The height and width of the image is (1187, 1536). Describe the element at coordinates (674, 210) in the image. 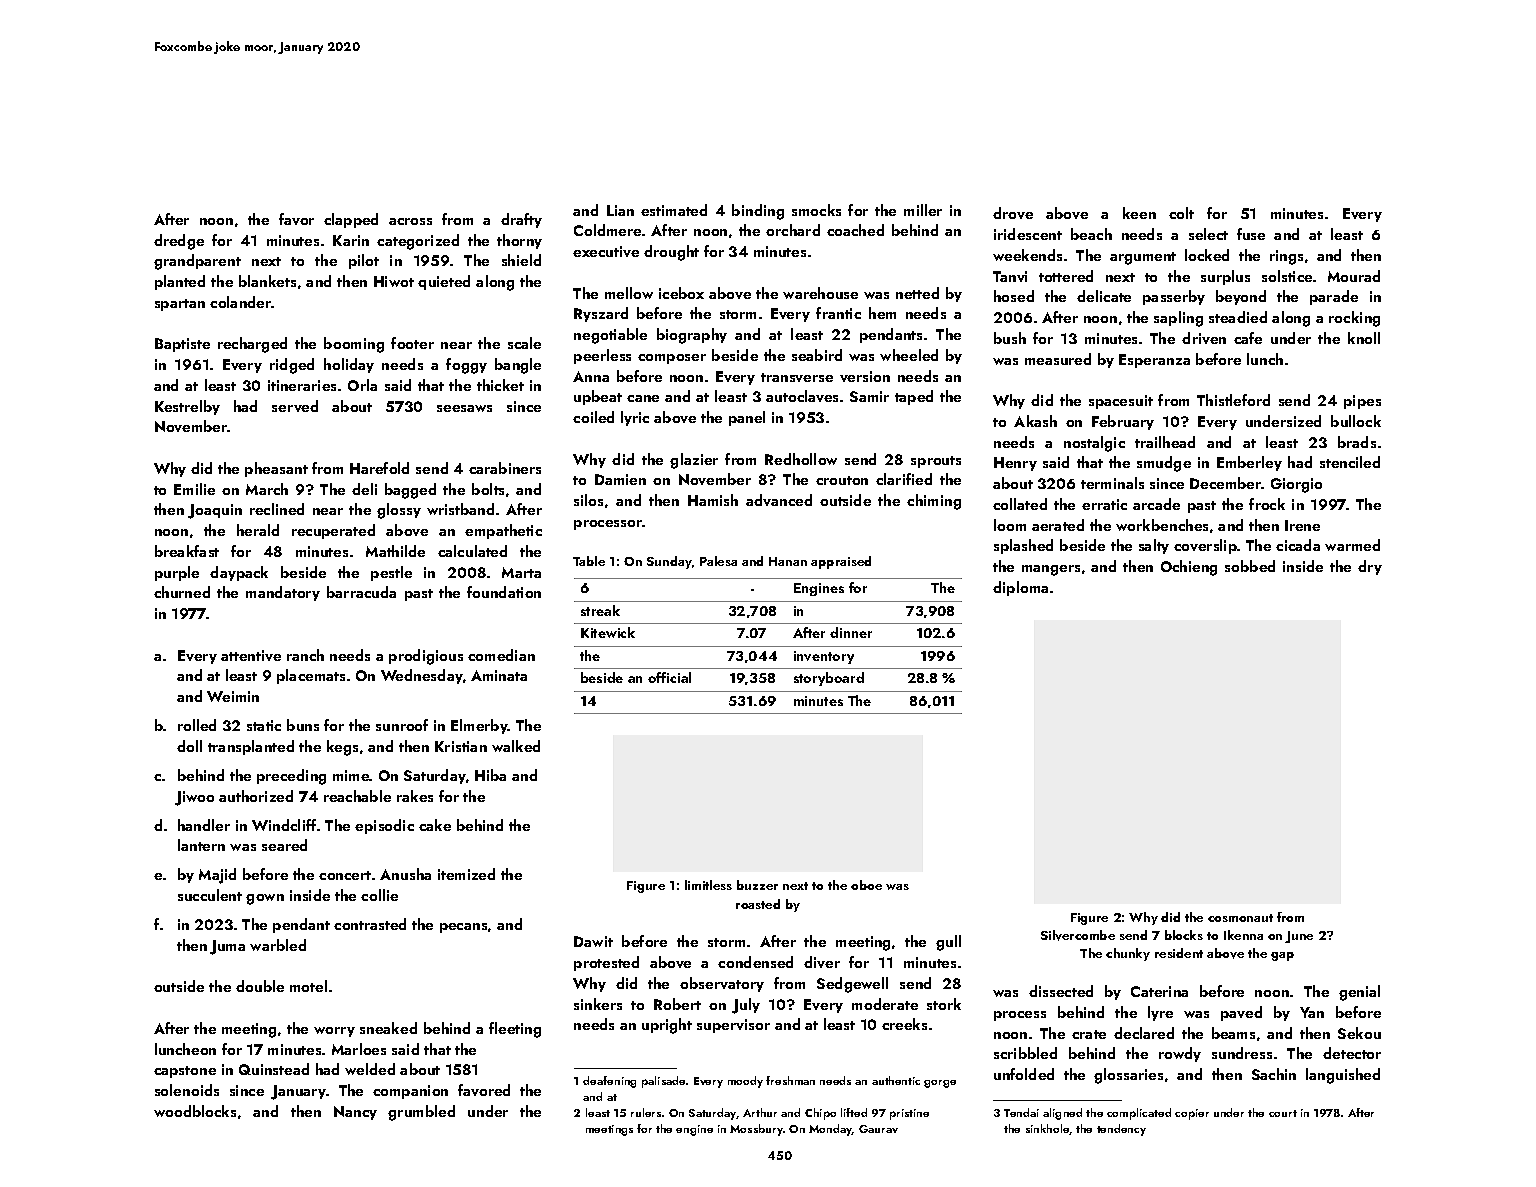

I see `estimated` at that location.
